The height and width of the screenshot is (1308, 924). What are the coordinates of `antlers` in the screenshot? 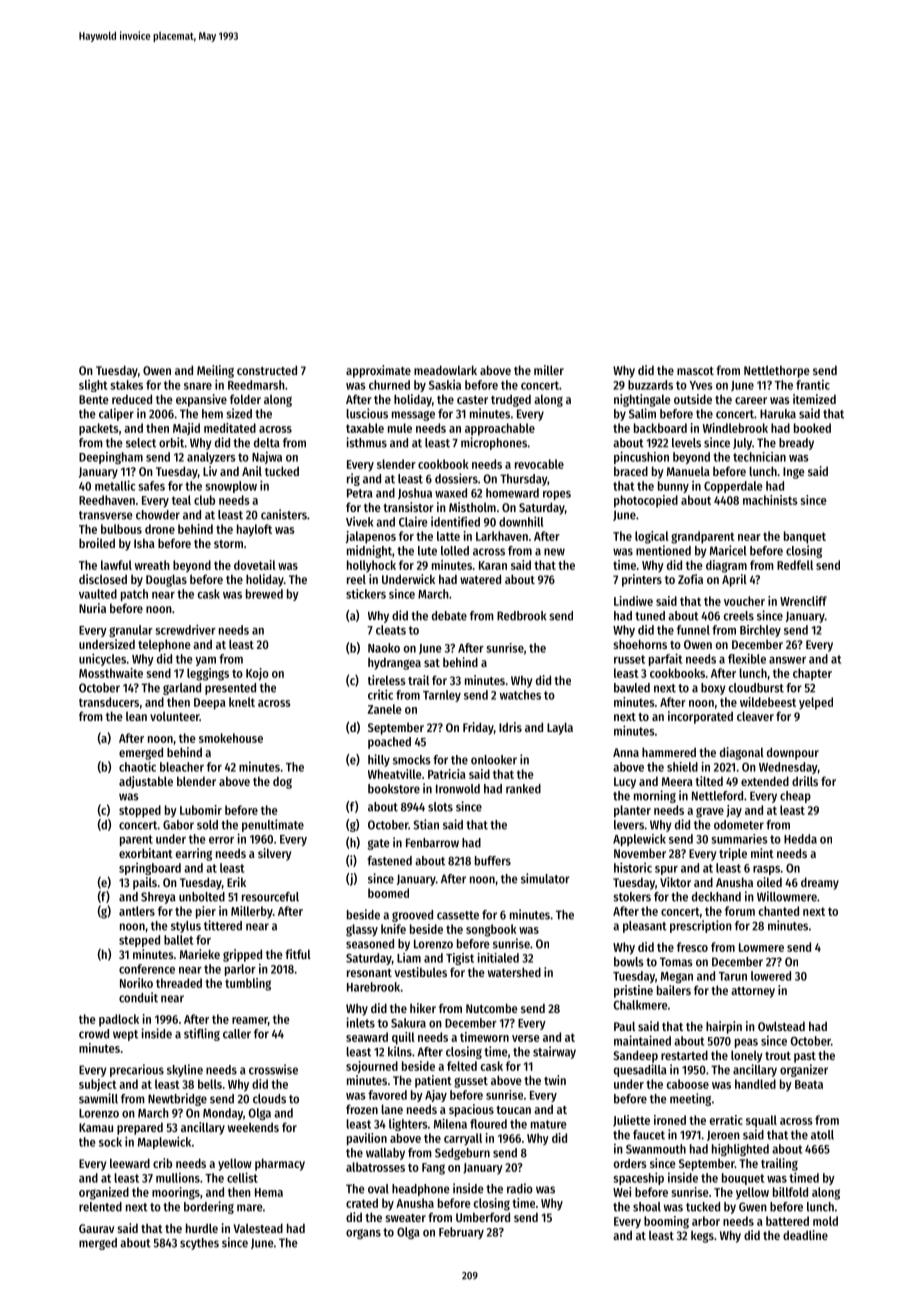 It's located at (137, 911).
